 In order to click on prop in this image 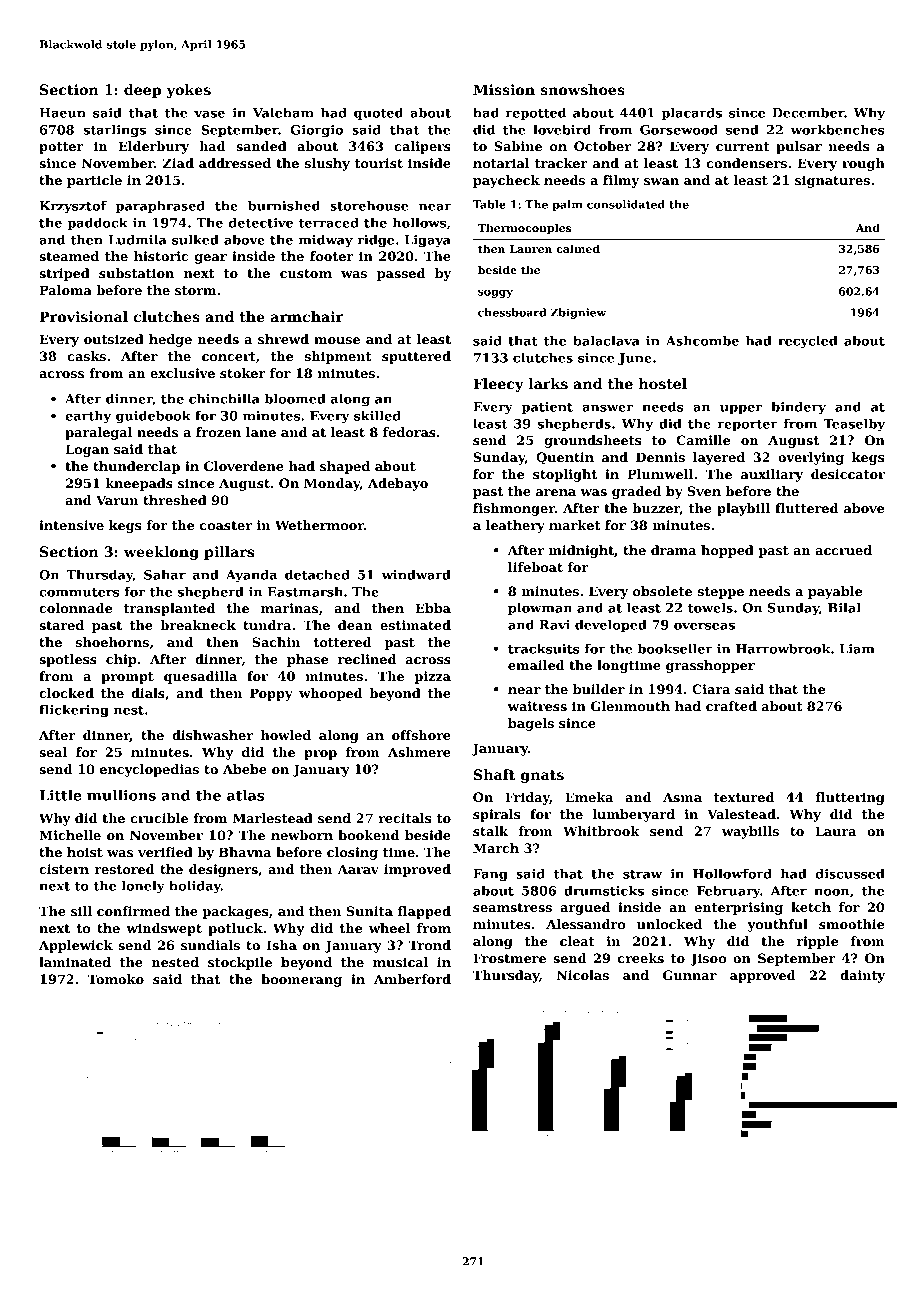, I will do `click(320, 755)`.
